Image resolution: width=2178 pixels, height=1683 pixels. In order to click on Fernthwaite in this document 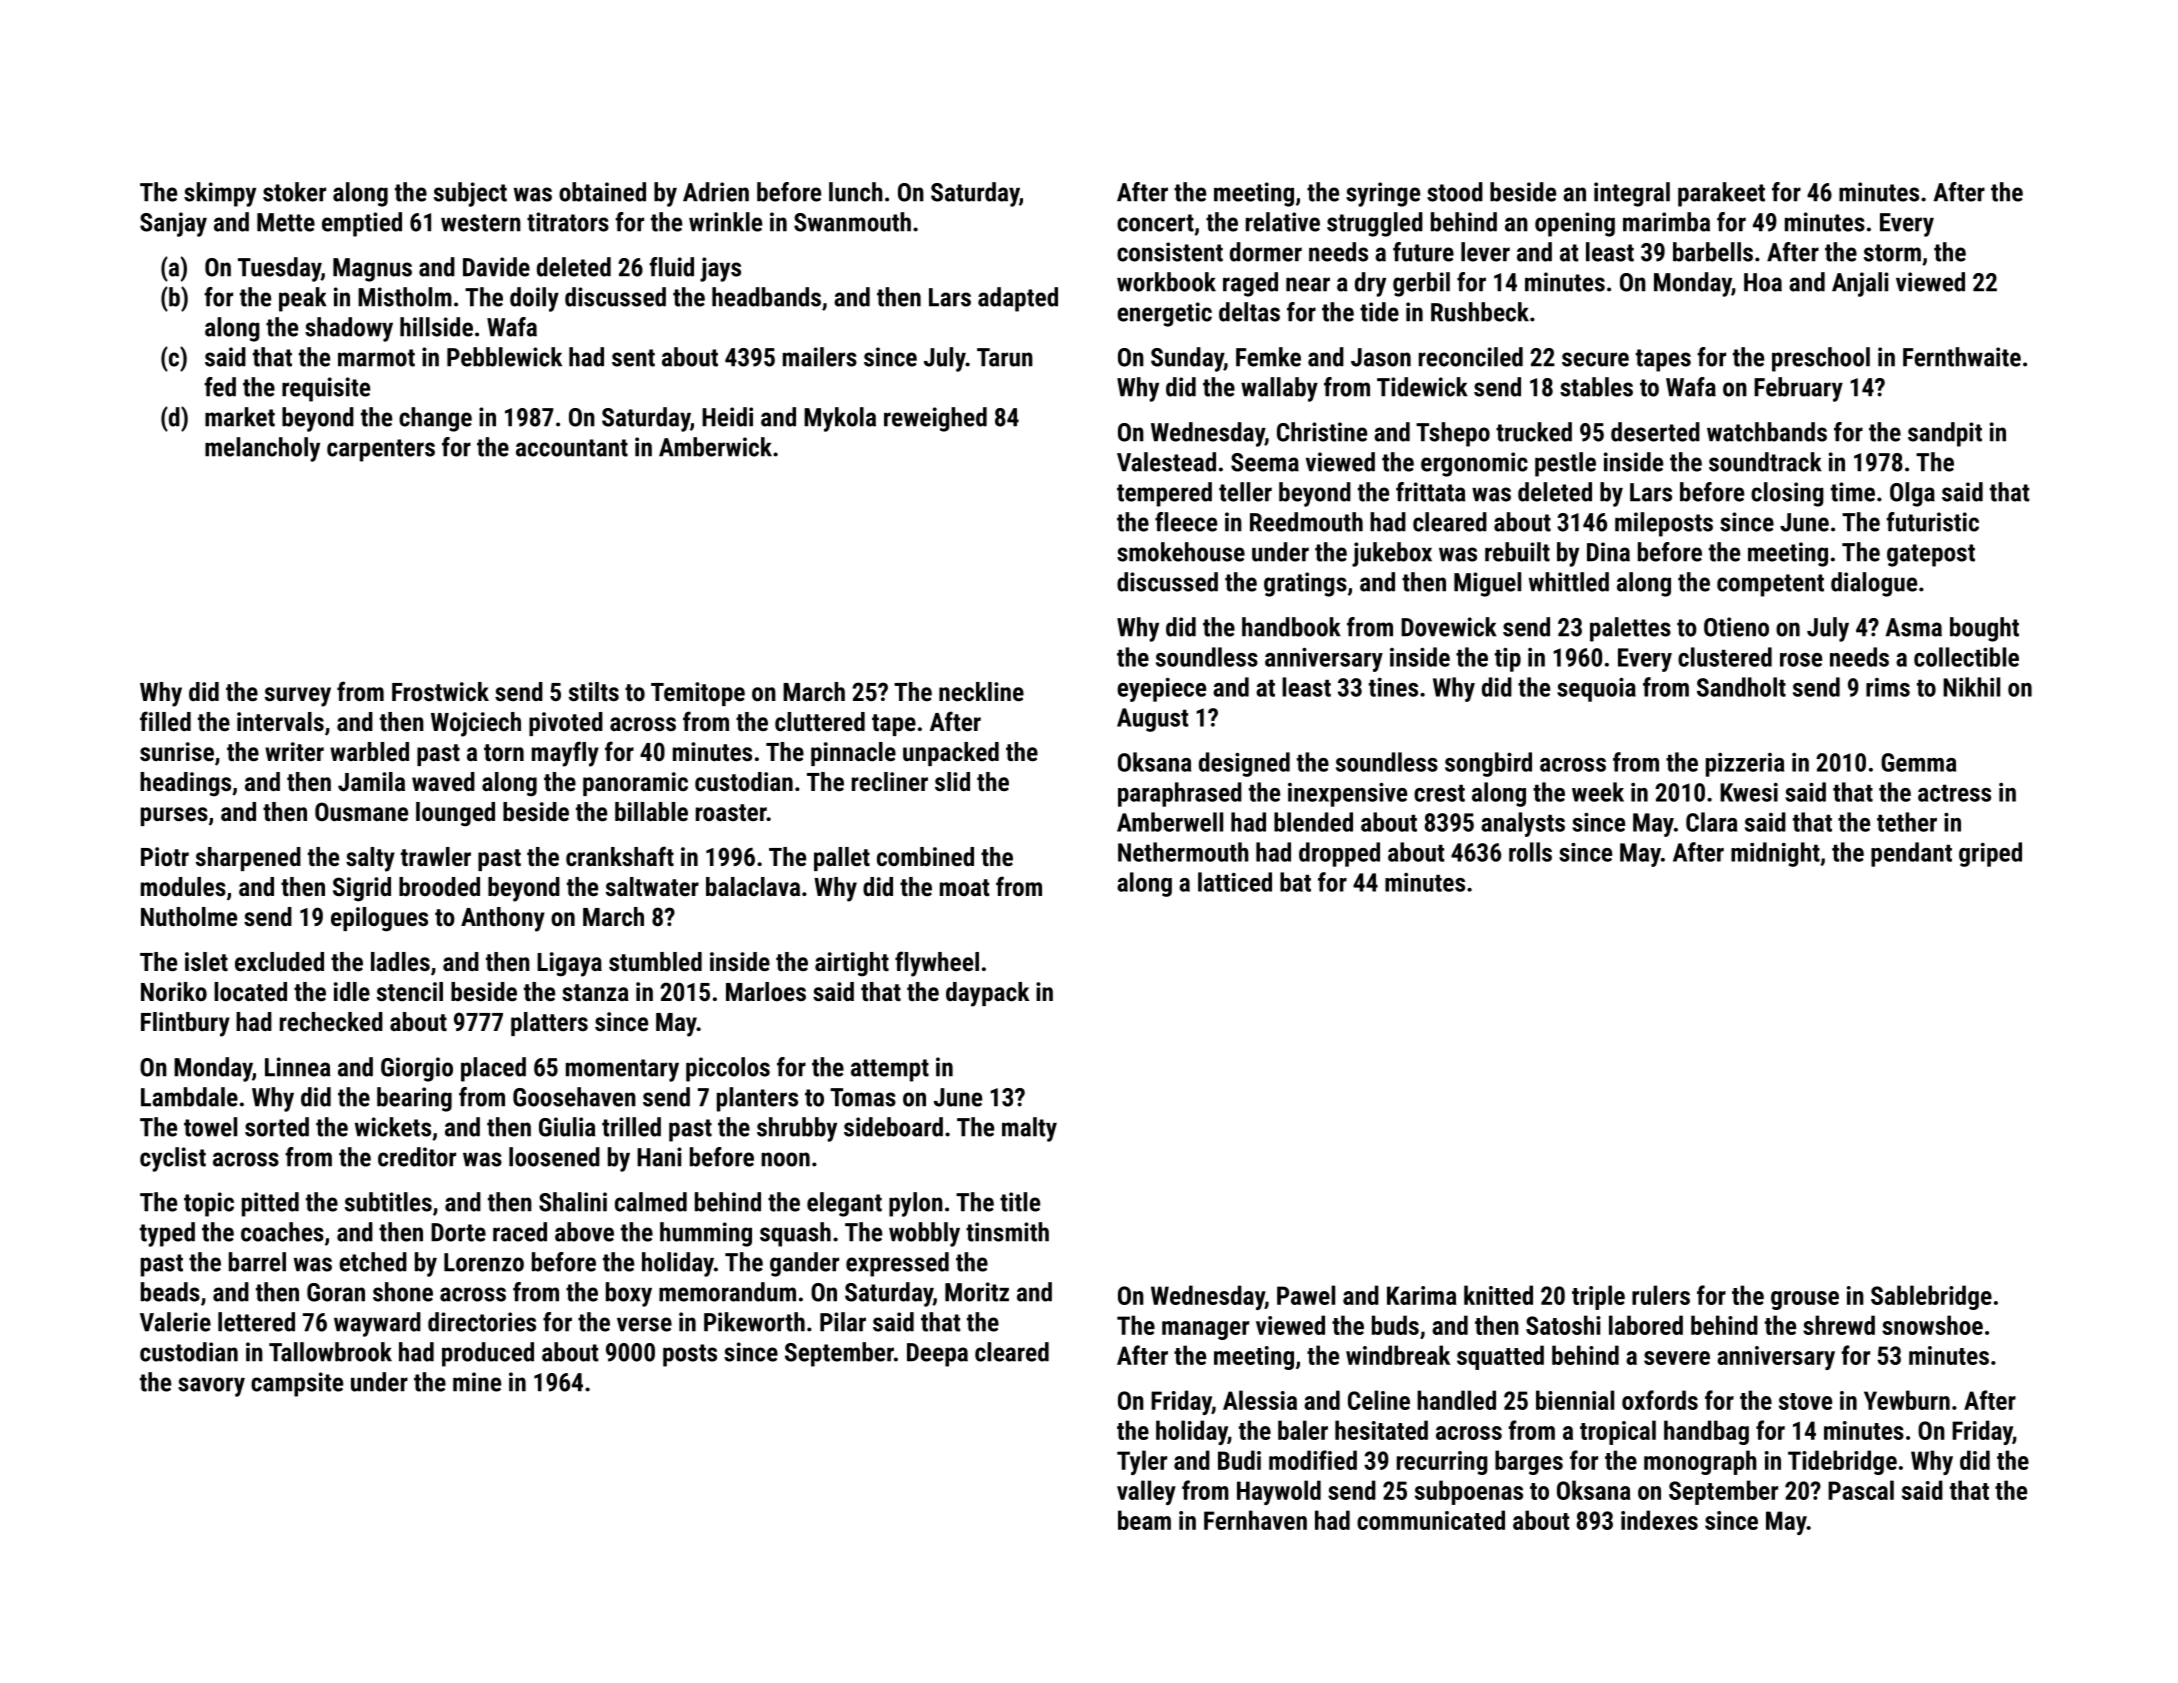, I will do `click(1962, 357)`.
